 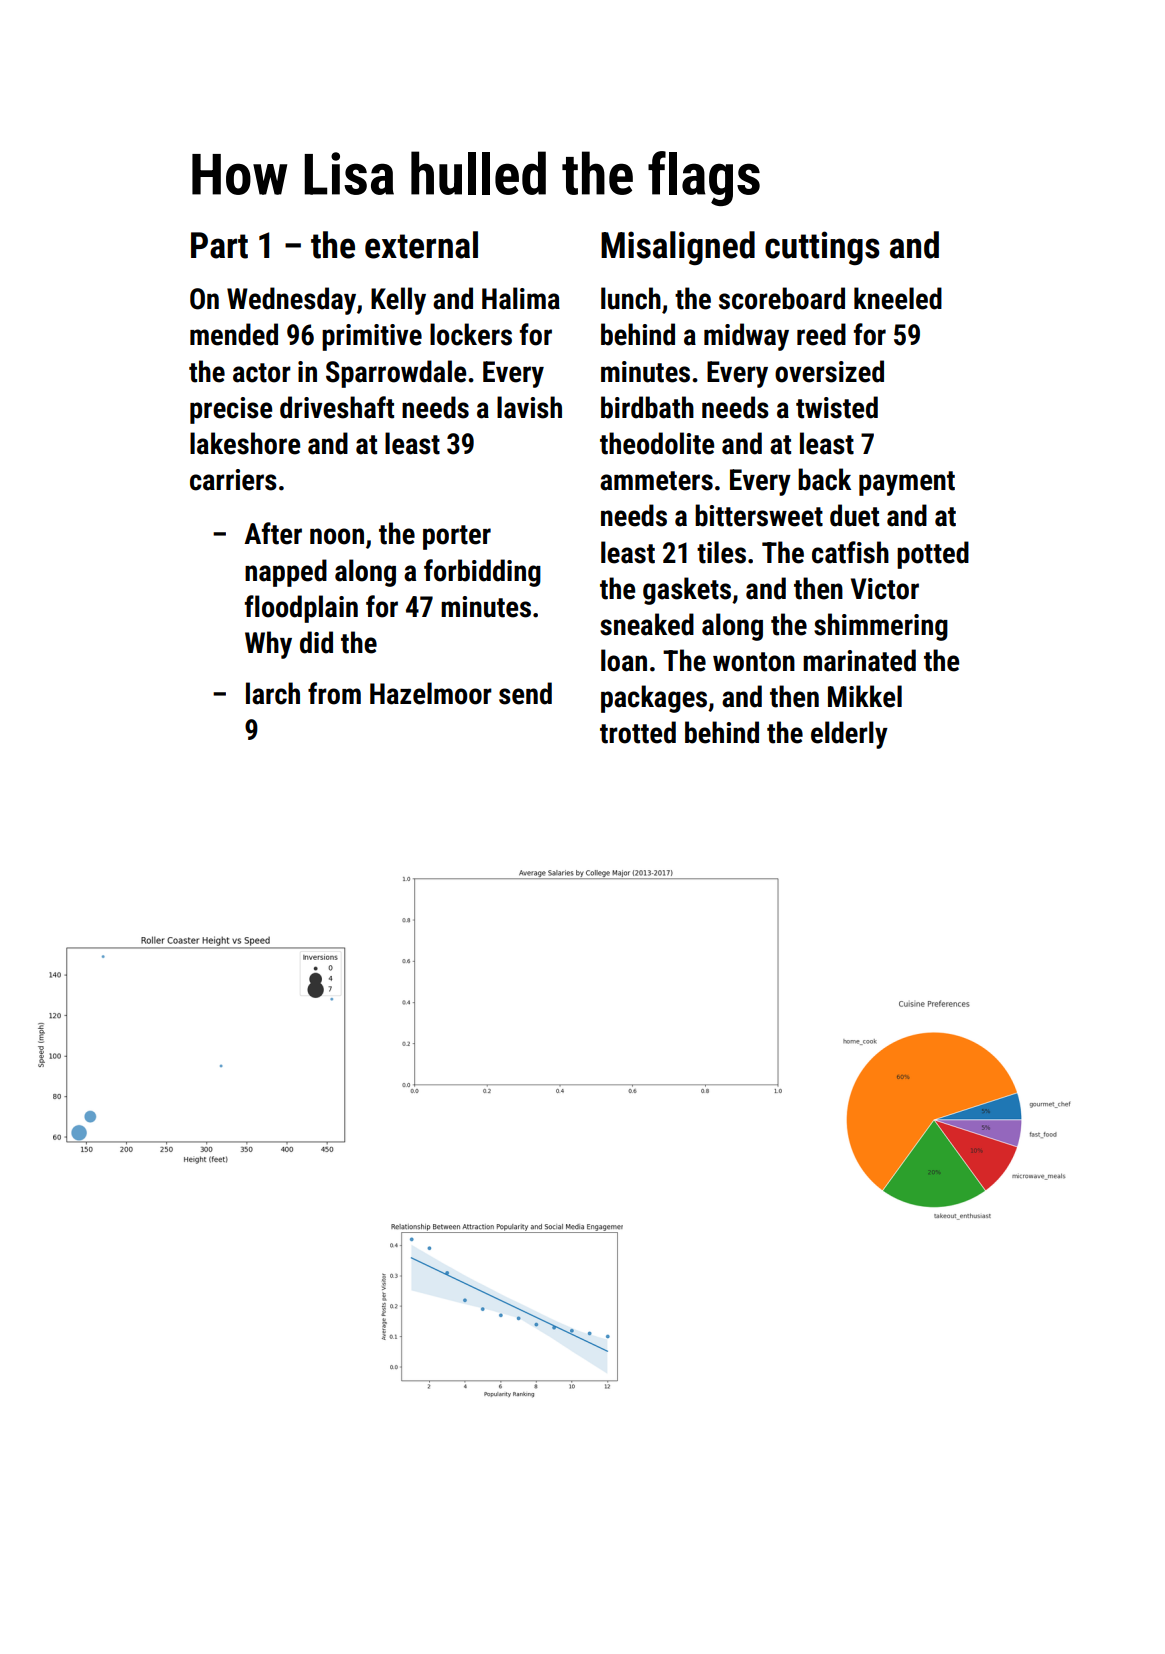 What do you see at coordinates (273, 693) in the screenshot?
I see `larch` at bounding box center [273, 693].
